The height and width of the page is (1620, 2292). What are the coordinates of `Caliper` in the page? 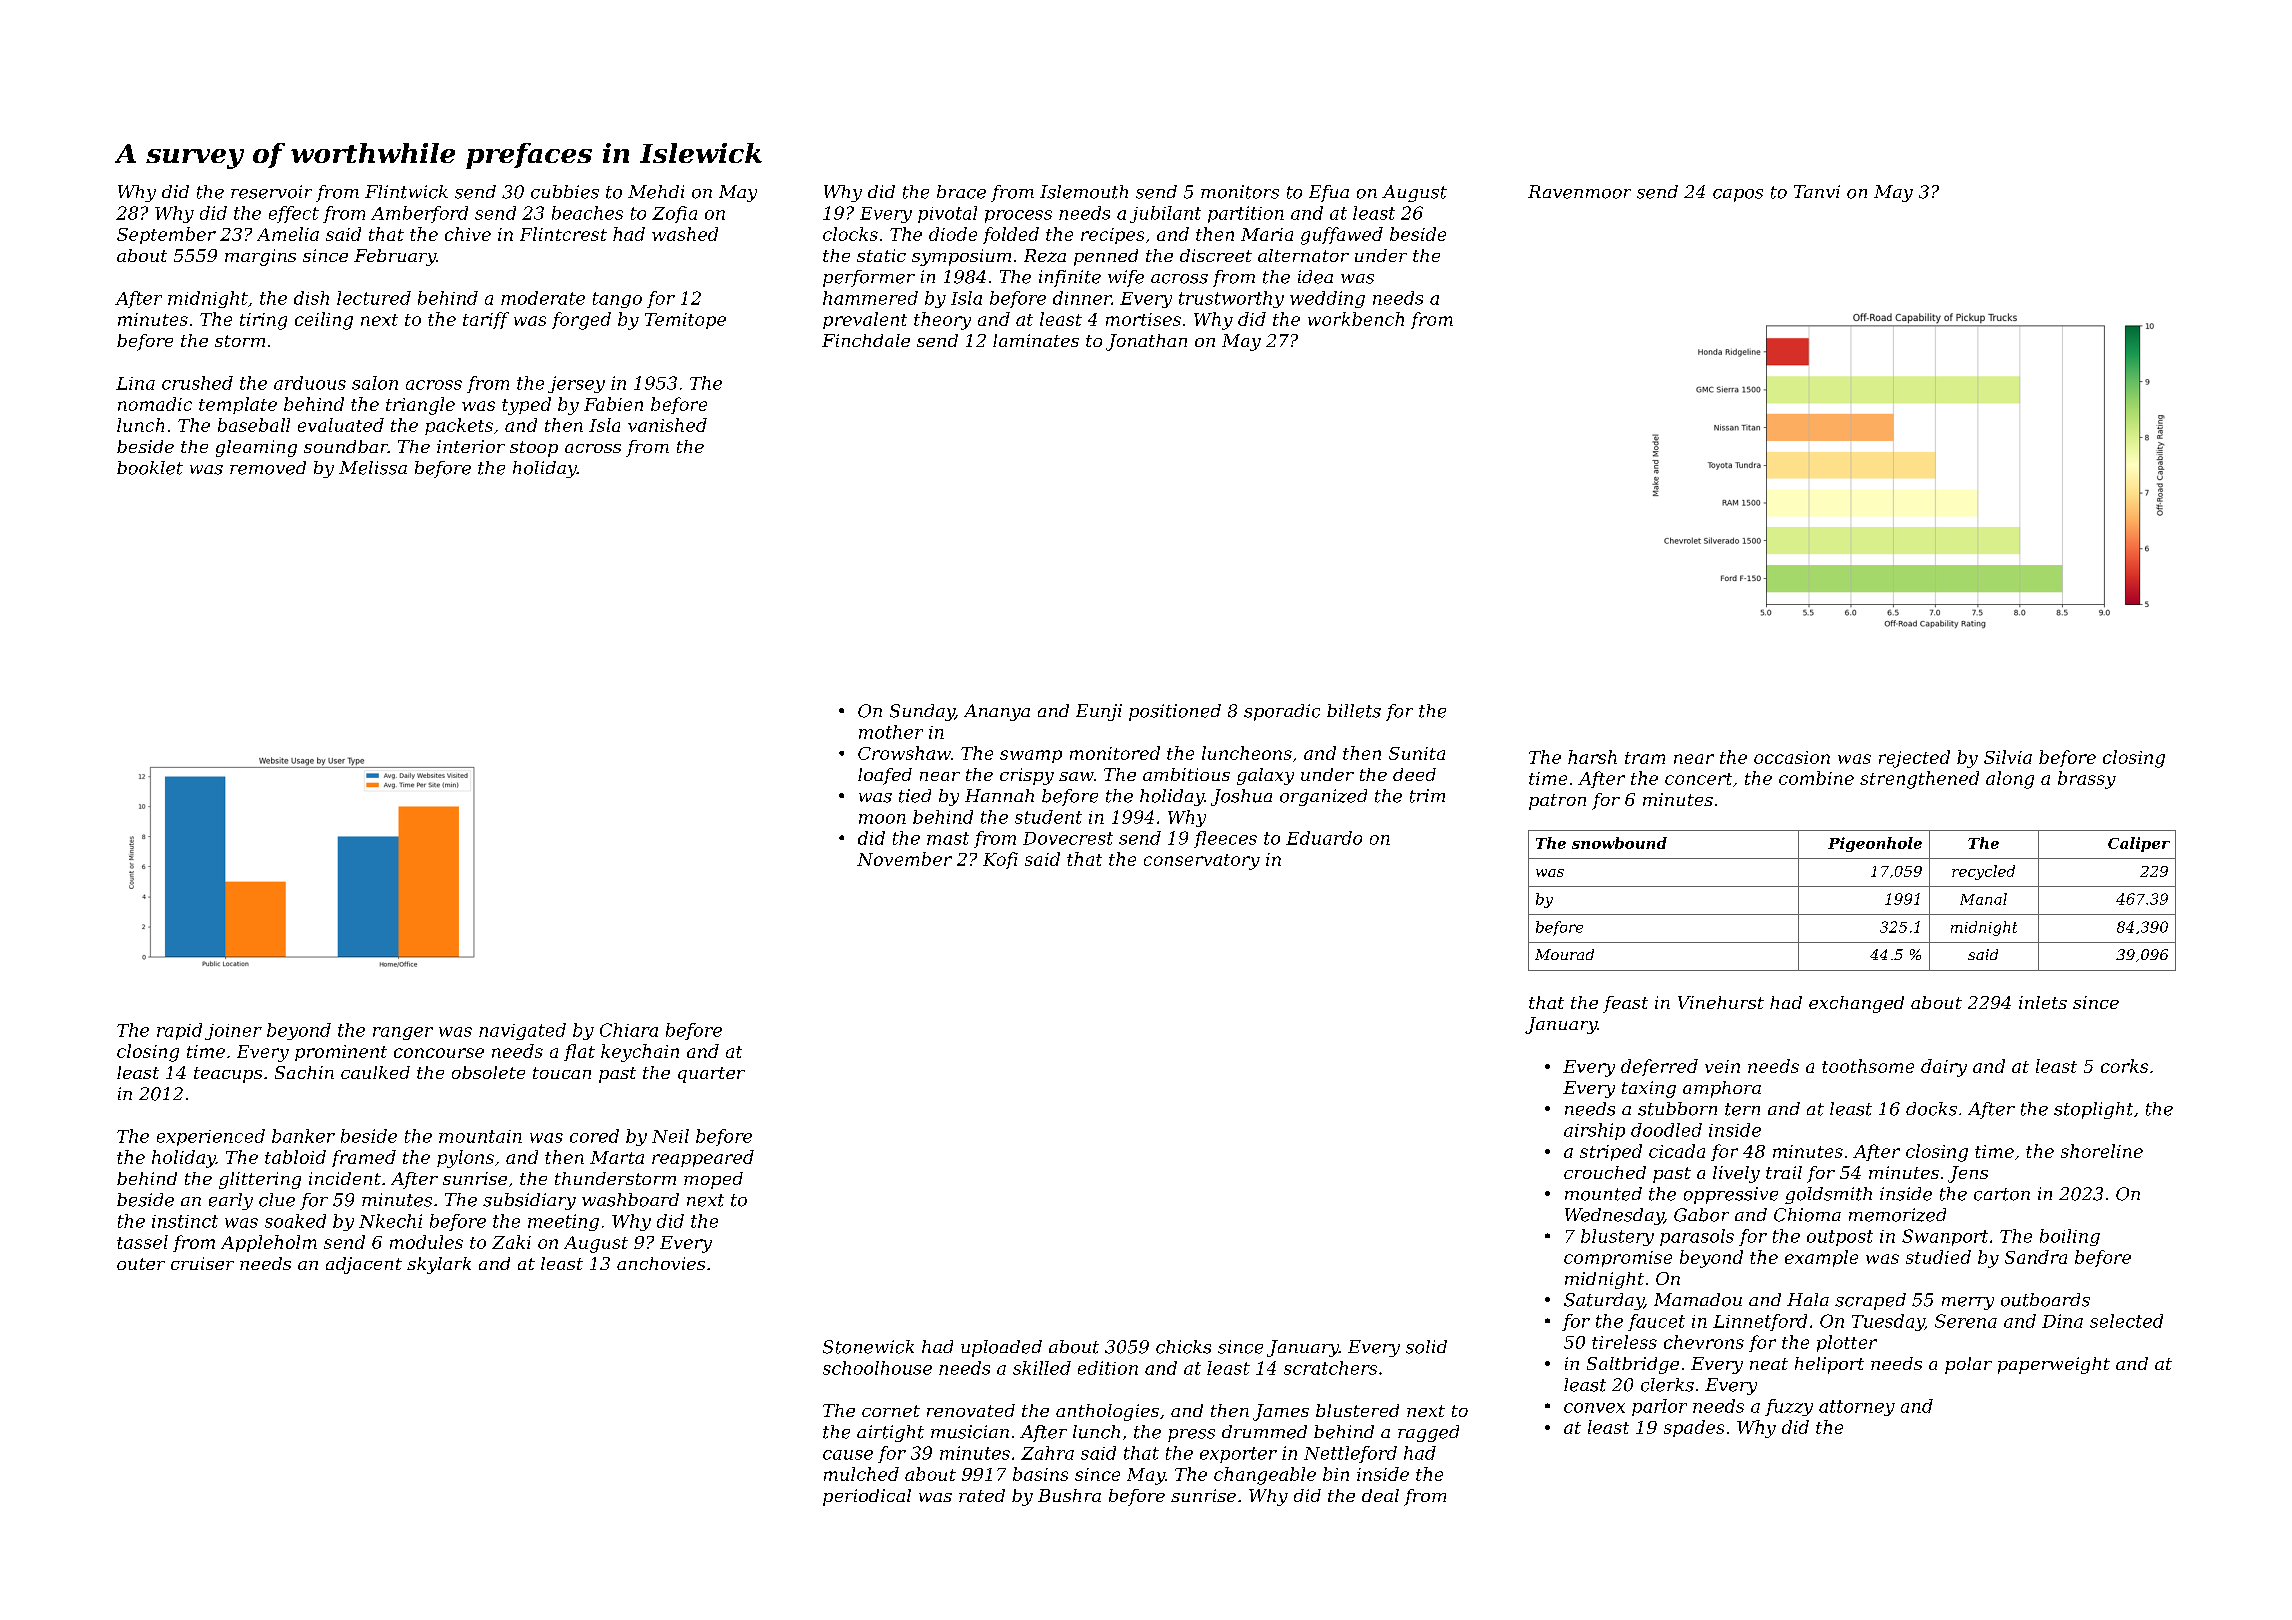 It's located at (2139, 844).
